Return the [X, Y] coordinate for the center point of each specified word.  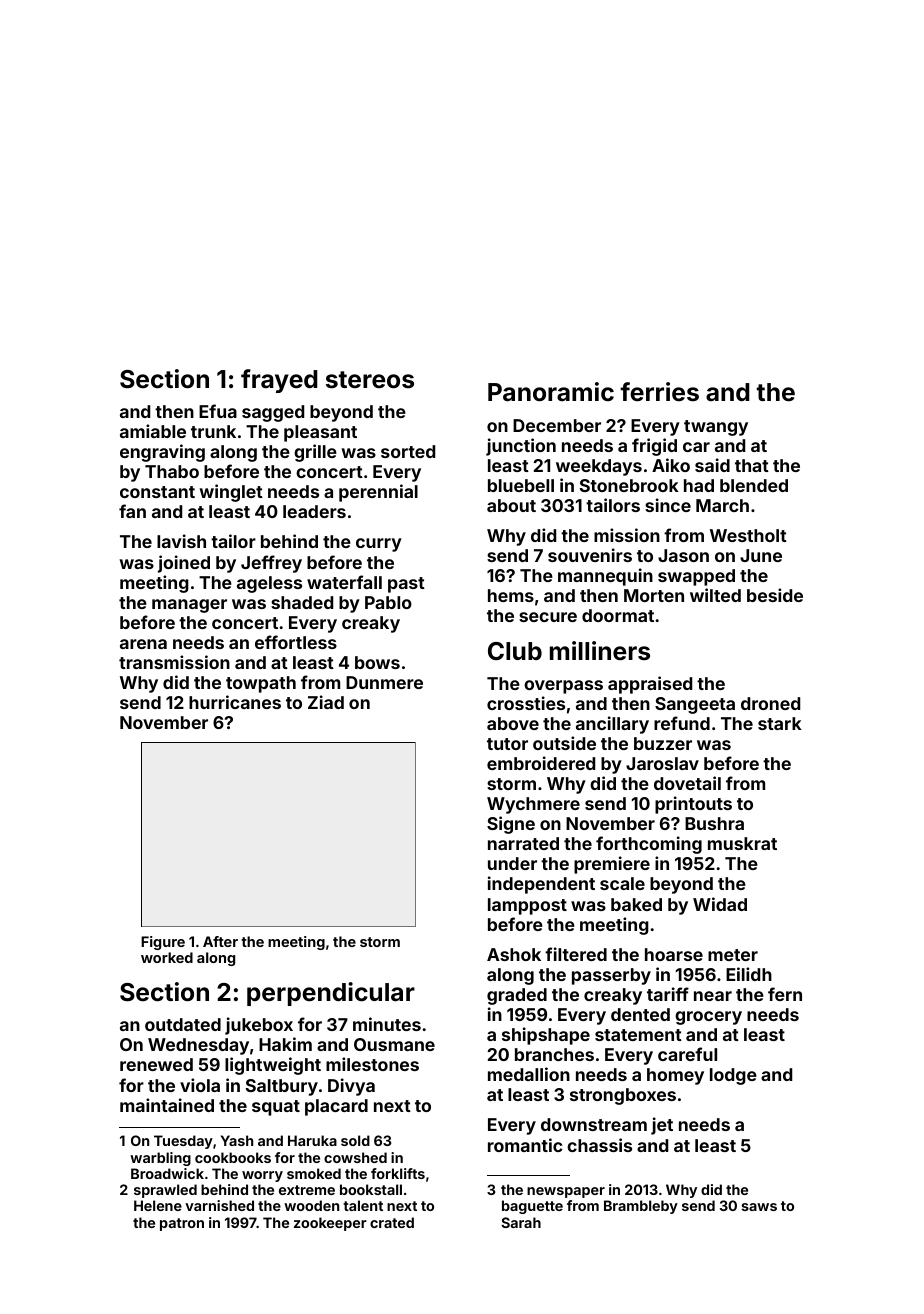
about [511, 505]
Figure [163, 943]
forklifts [398, 1173]
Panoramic [551, 392]
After [220, 941]
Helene [158, 1205]
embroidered [541, 763]
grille [315, 453]
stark [780, 723]
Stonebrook [629, 485]
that [752, 465]
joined [184, 564]
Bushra [714, 823]
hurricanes [235, 702]
